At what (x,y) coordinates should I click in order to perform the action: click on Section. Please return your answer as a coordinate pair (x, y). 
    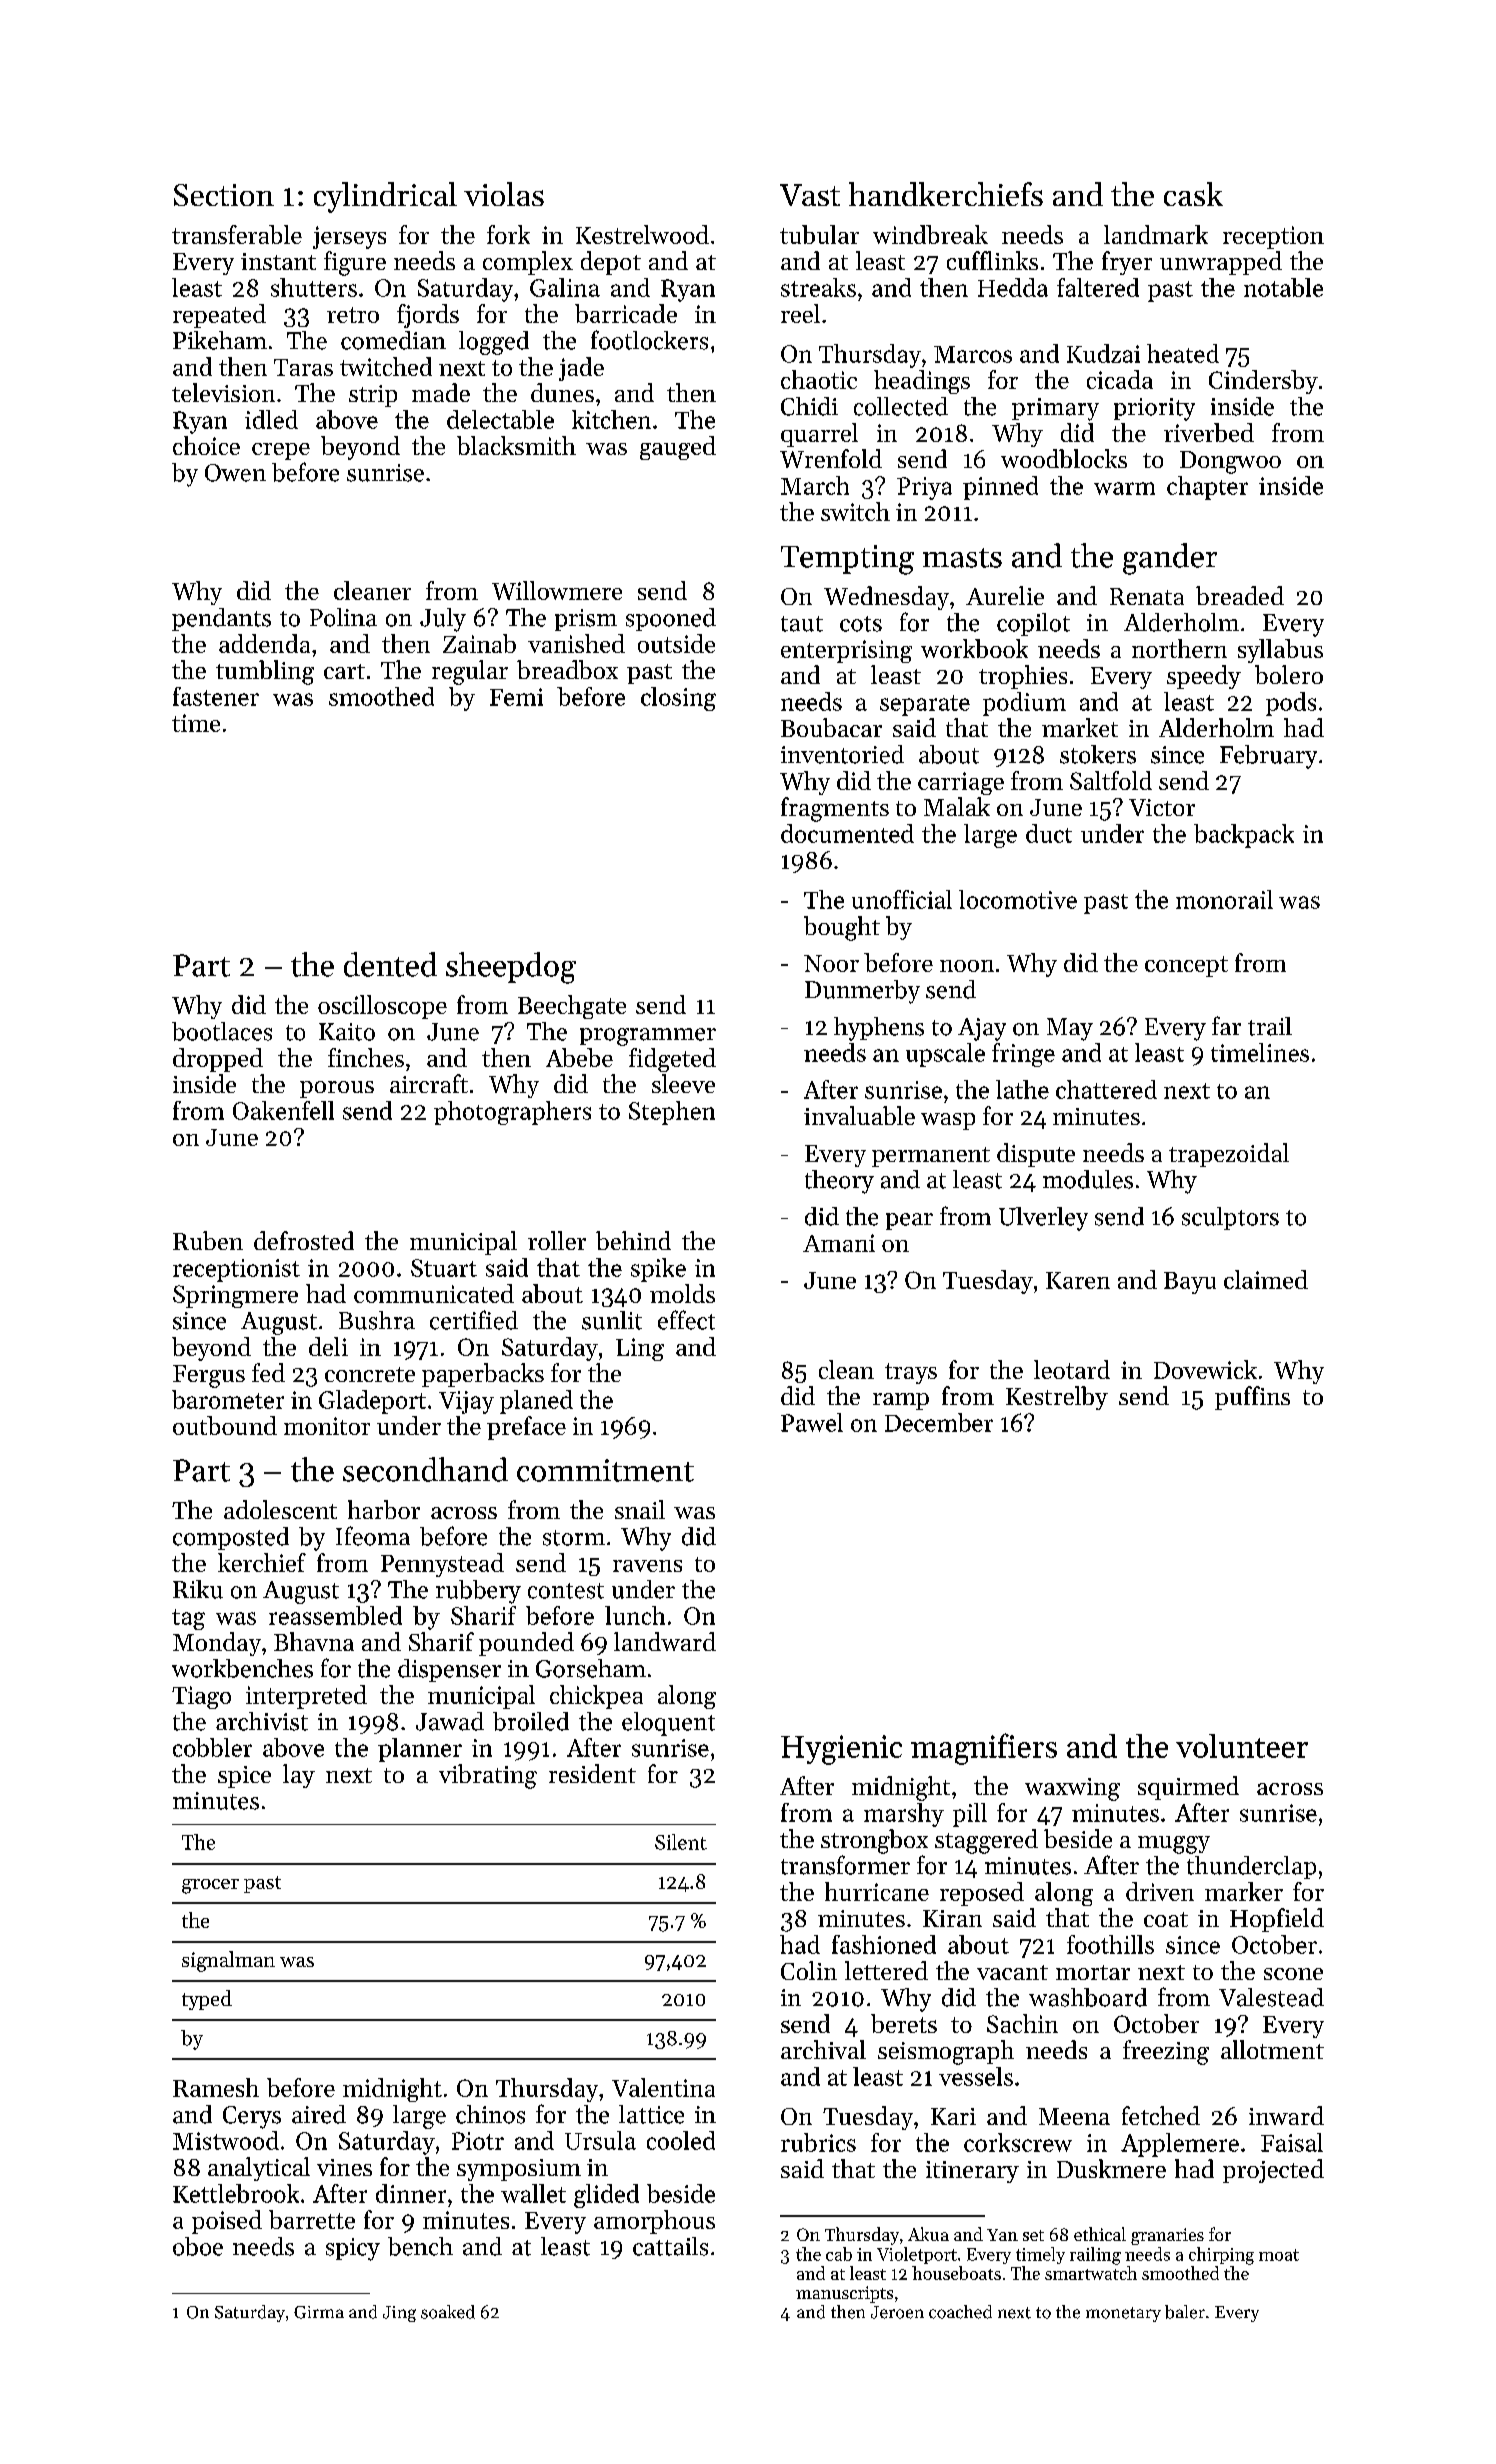
    Looking at the image, I should click on (224, 195).
